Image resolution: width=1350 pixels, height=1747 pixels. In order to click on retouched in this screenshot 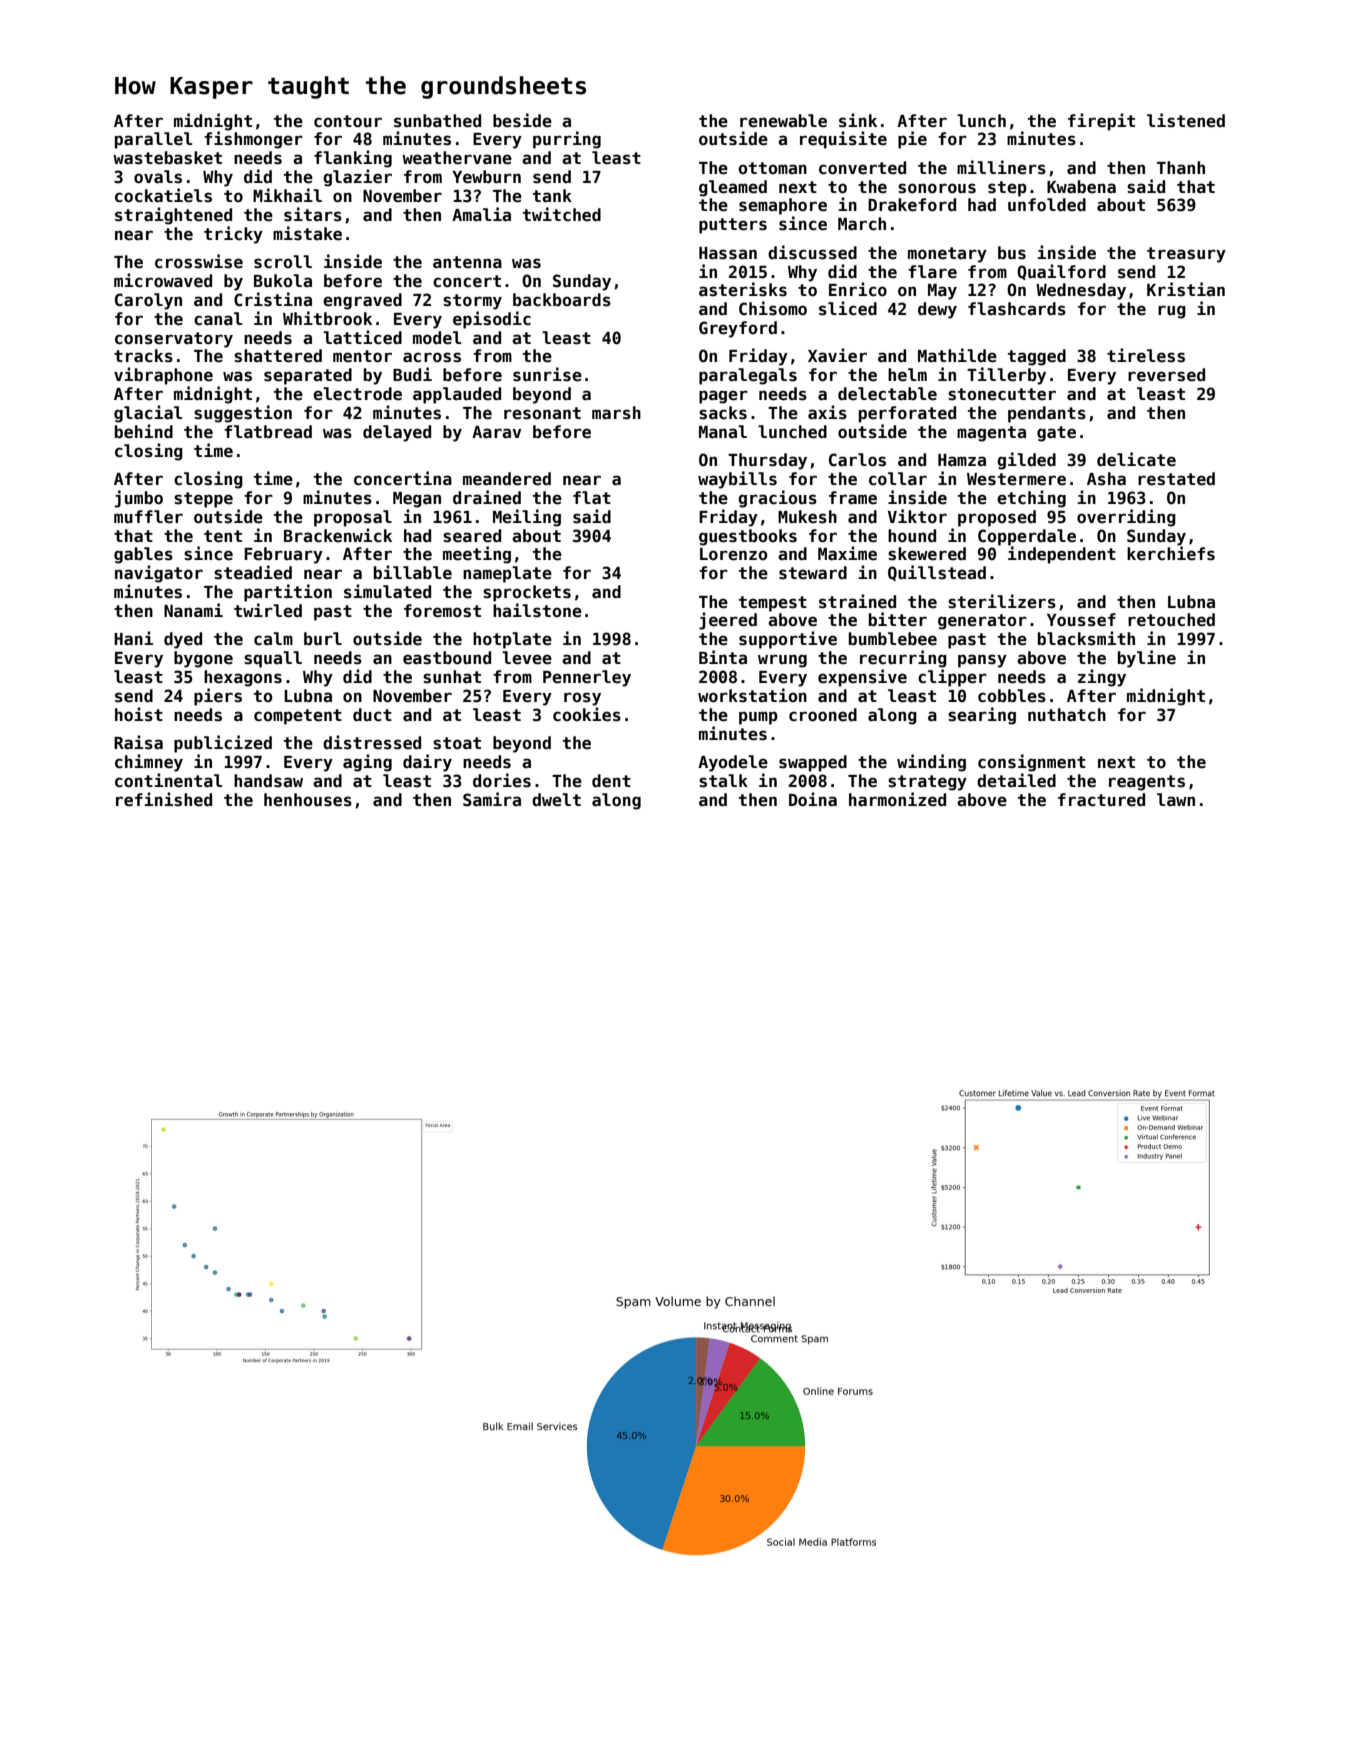, I will do `click(1171, 620)`.
